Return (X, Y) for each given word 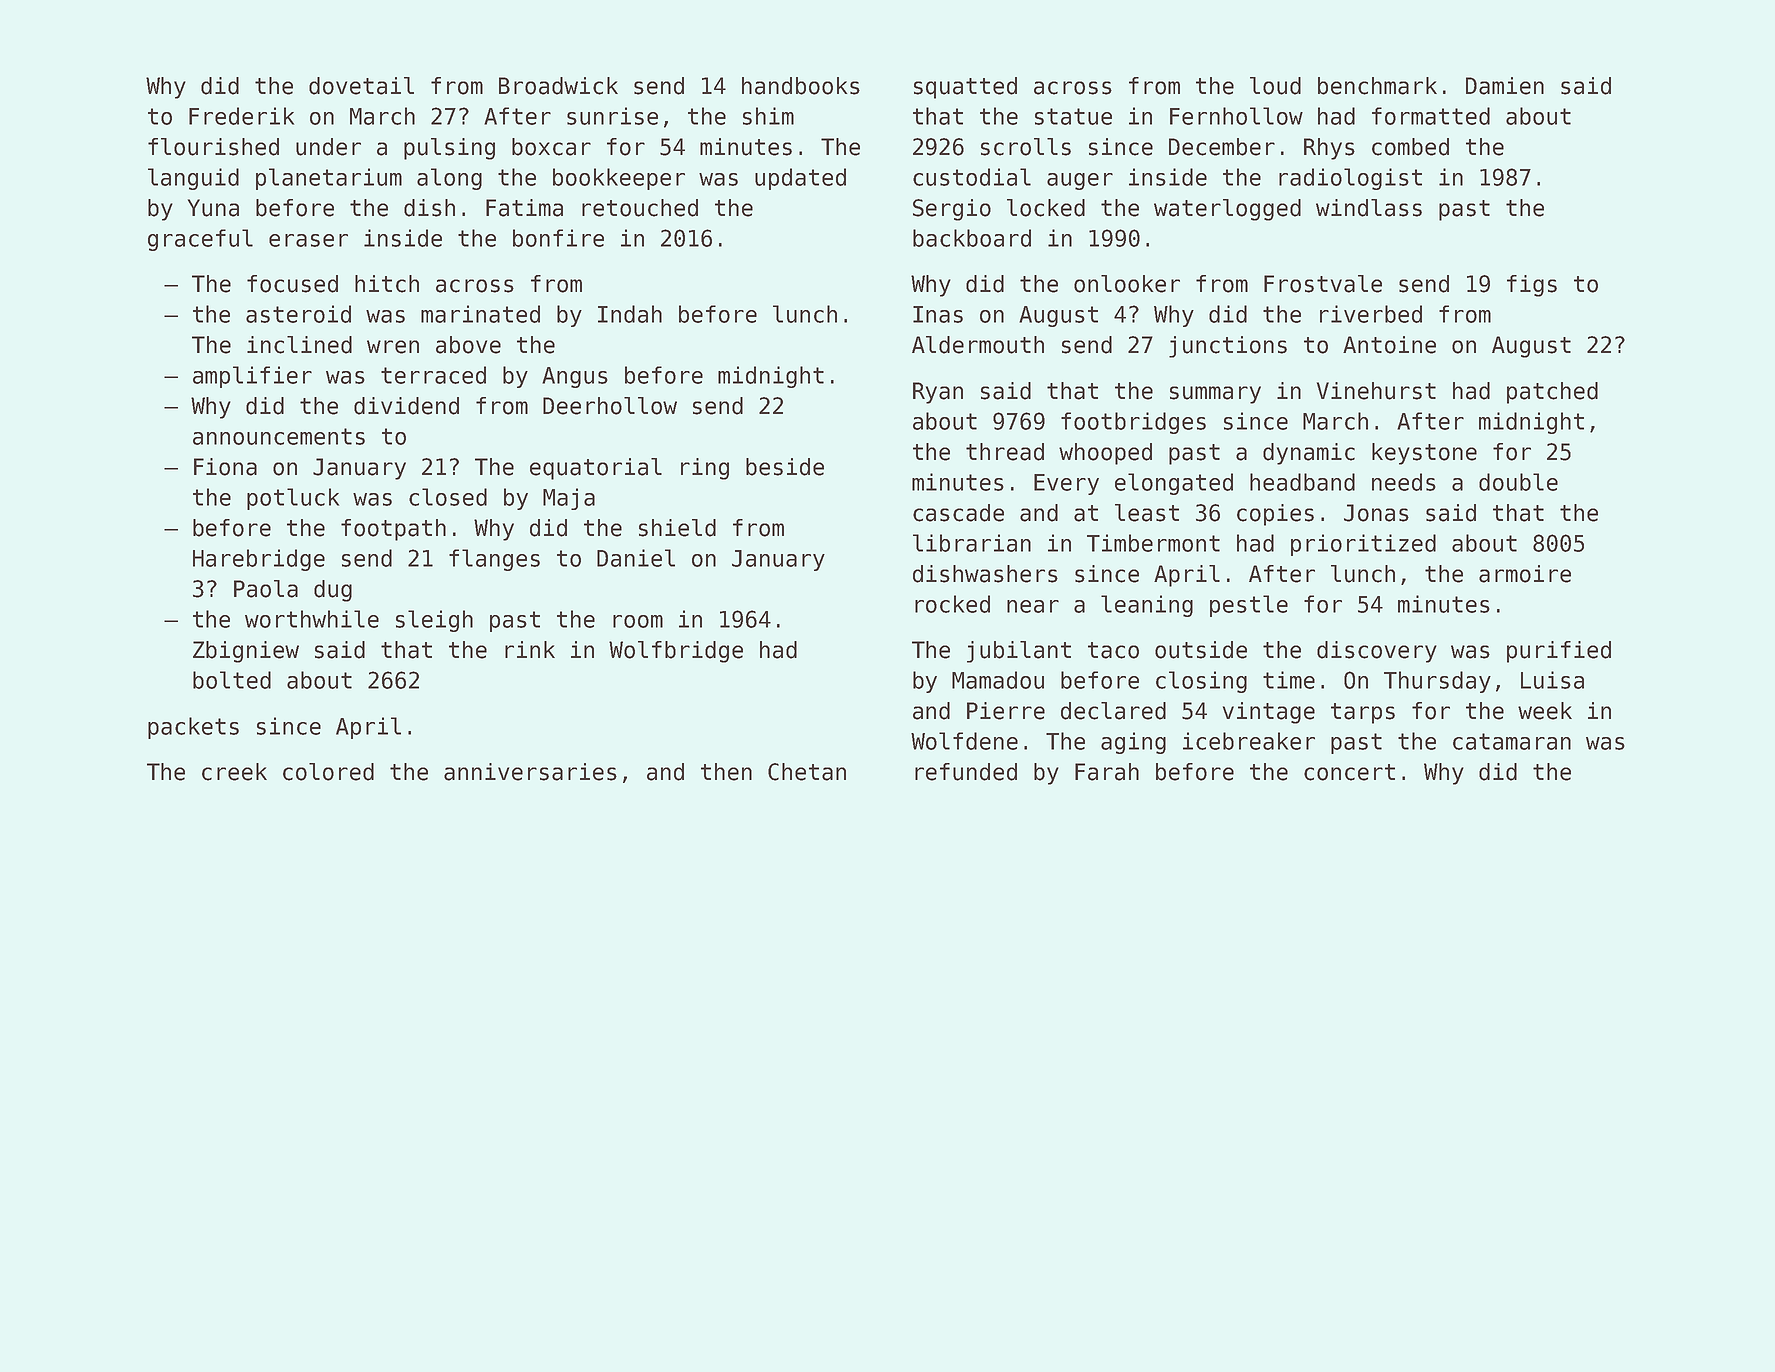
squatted (965, 88)
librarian (972, 543)
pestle (1249, 606)
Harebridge (259, 560)
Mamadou (998, 680)
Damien (1505, 86)
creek (234, 772)
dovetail (361, 86)
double (1518, 482)
